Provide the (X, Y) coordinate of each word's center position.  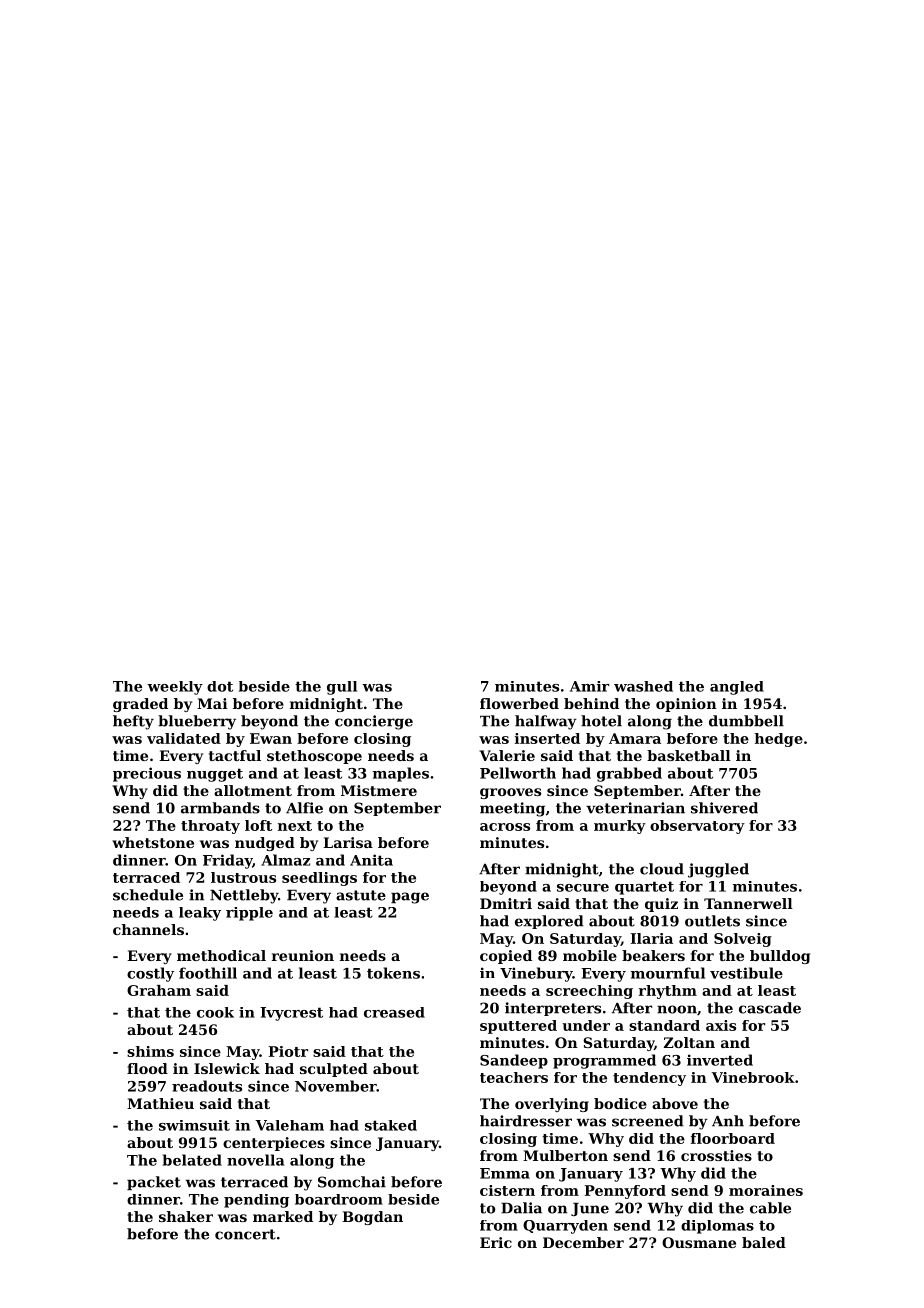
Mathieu (160, 1103)
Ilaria (652, 938)
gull (342, 688)
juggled (718, 870)
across (505, 827)
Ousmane (699, 1242)
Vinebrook (753, 1077)
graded (140, 705)
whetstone (153, 842)
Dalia (521, 1208)
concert (245, 1234)
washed (643, 686)
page (410, 898)
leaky (200, 914)
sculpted (334, 1070)
